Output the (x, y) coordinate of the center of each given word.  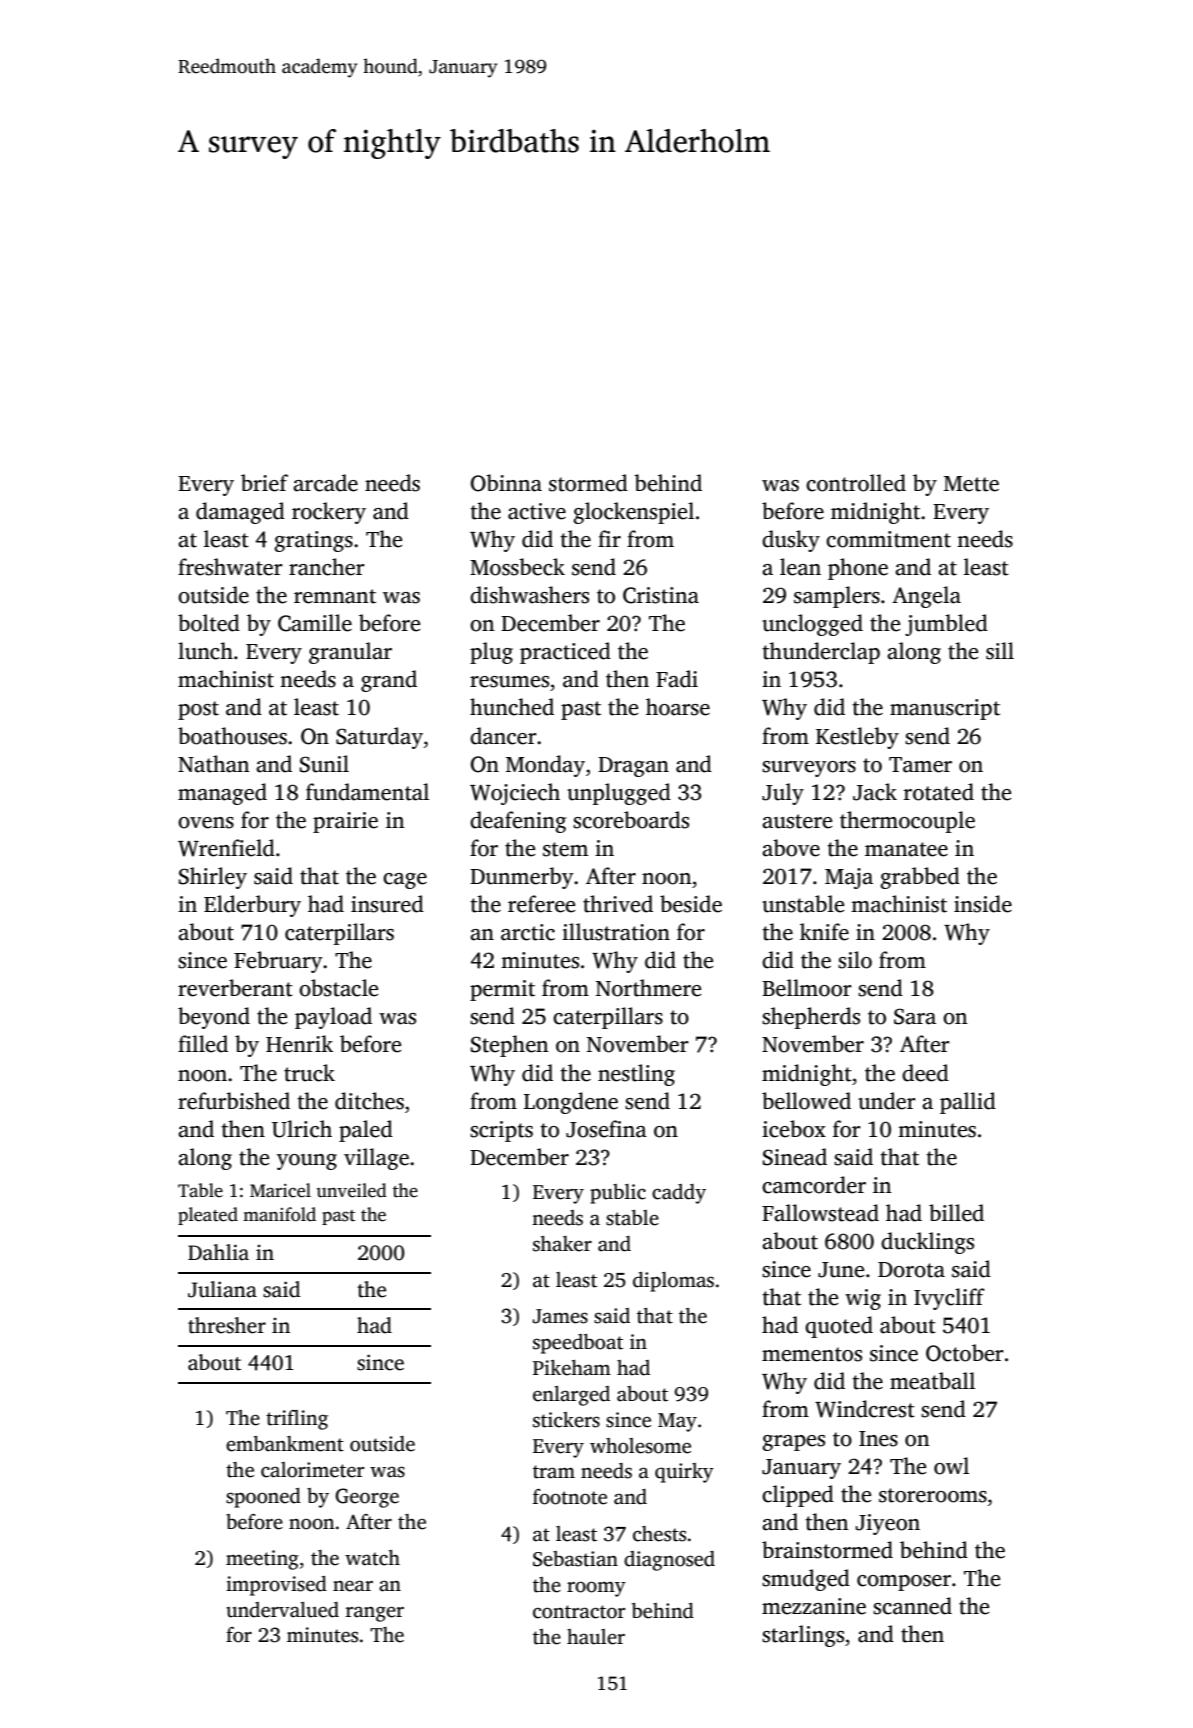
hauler (596, 1637)
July (783, 794)
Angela (926, 597)
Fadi (677, 679)
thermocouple (907, 822)
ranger (375, 1614)
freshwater (230, 567)
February (278, 962)
